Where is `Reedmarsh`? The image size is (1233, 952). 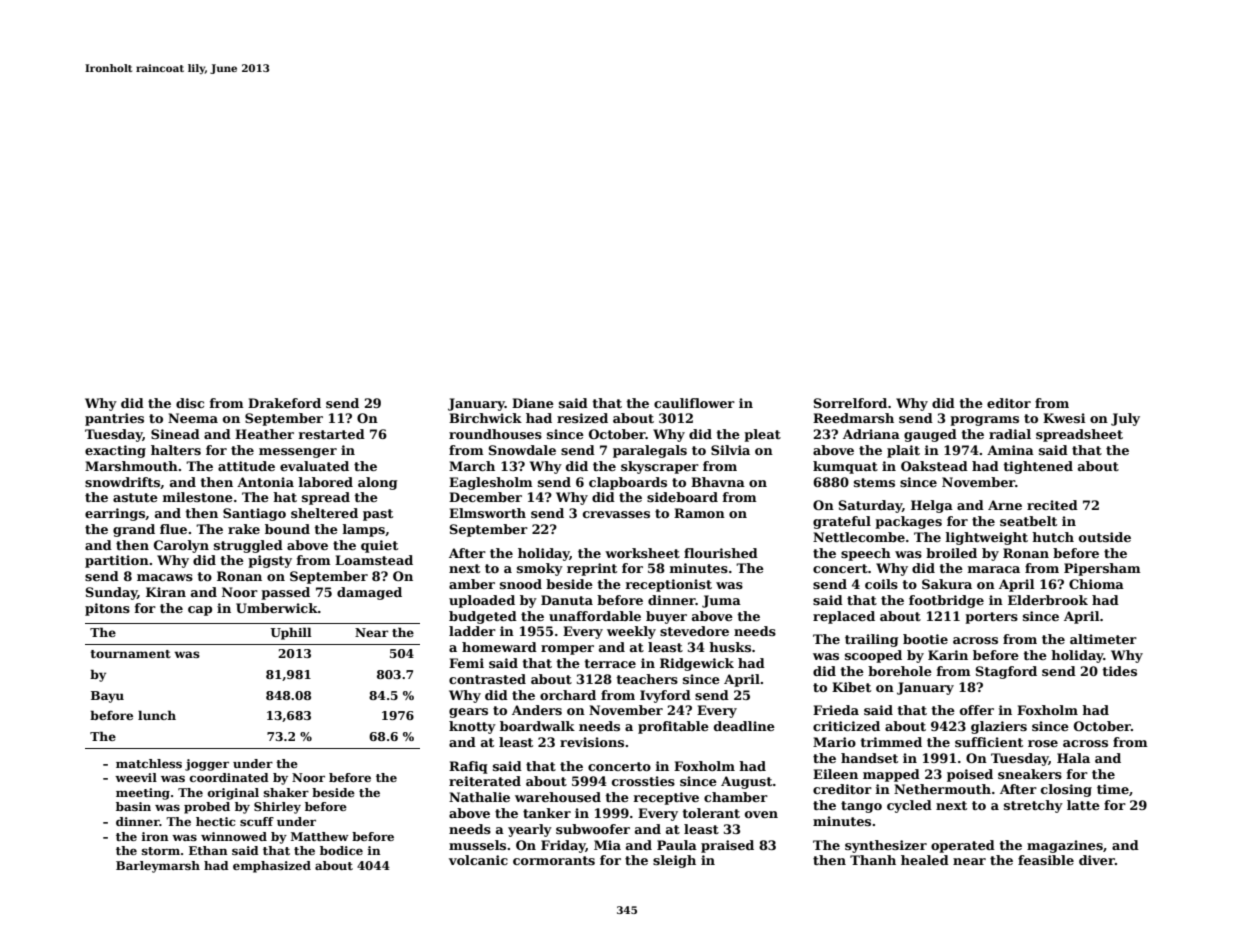
Reedmarsh is located at coordinates (853, 418).
